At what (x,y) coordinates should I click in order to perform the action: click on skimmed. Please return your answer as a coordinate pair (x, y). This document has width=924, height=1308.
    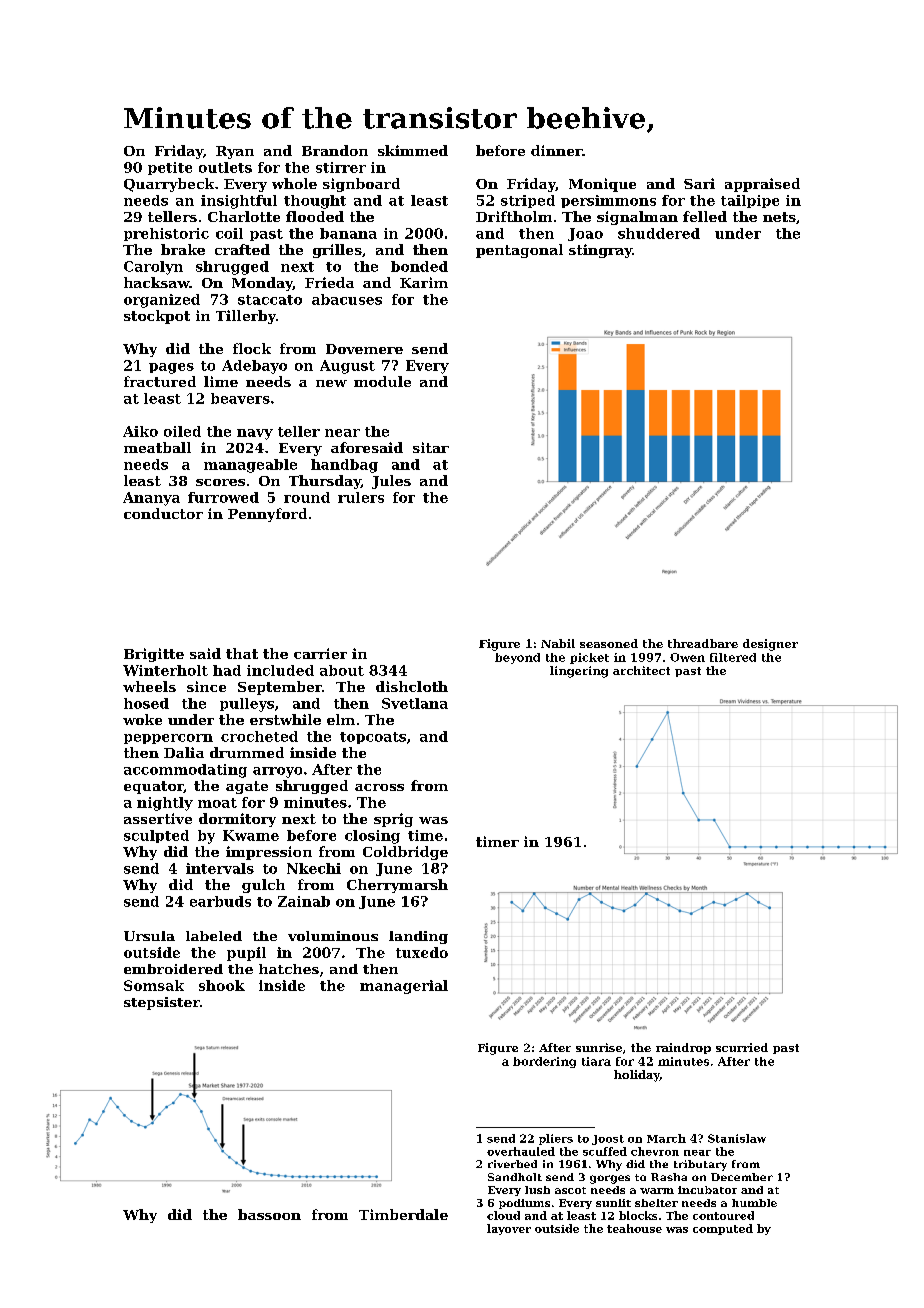
    Looking at the image, I should click on (413, 150).
